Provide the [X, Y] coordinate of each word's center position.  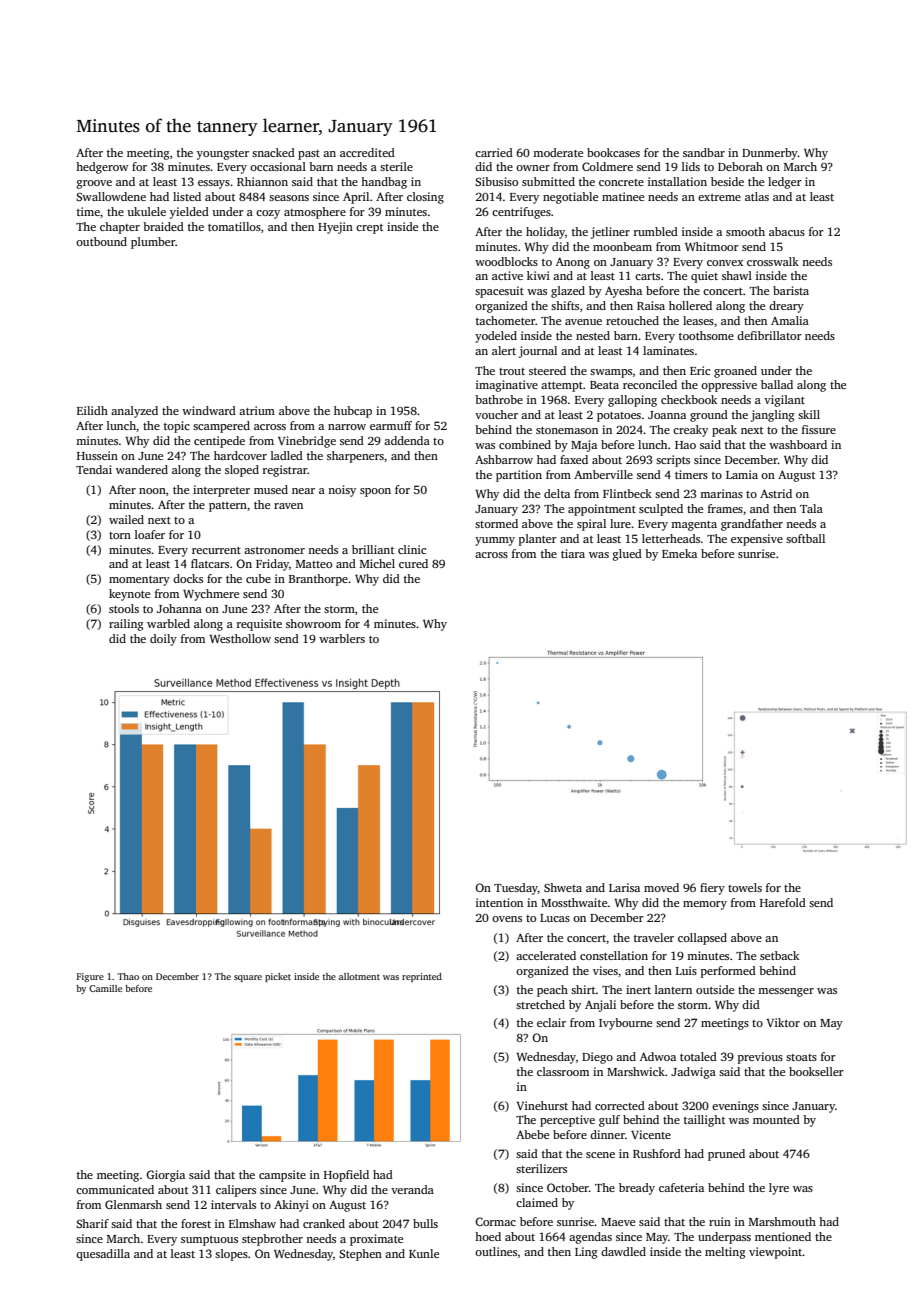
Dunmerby [770, 154]
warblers [342, 638]
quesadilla [103, 1255]
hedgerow [102, 168]
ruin [720, 1221]
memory [705, 905]
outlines [496, 1251]
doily [163, 640]
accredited [367, 152]
